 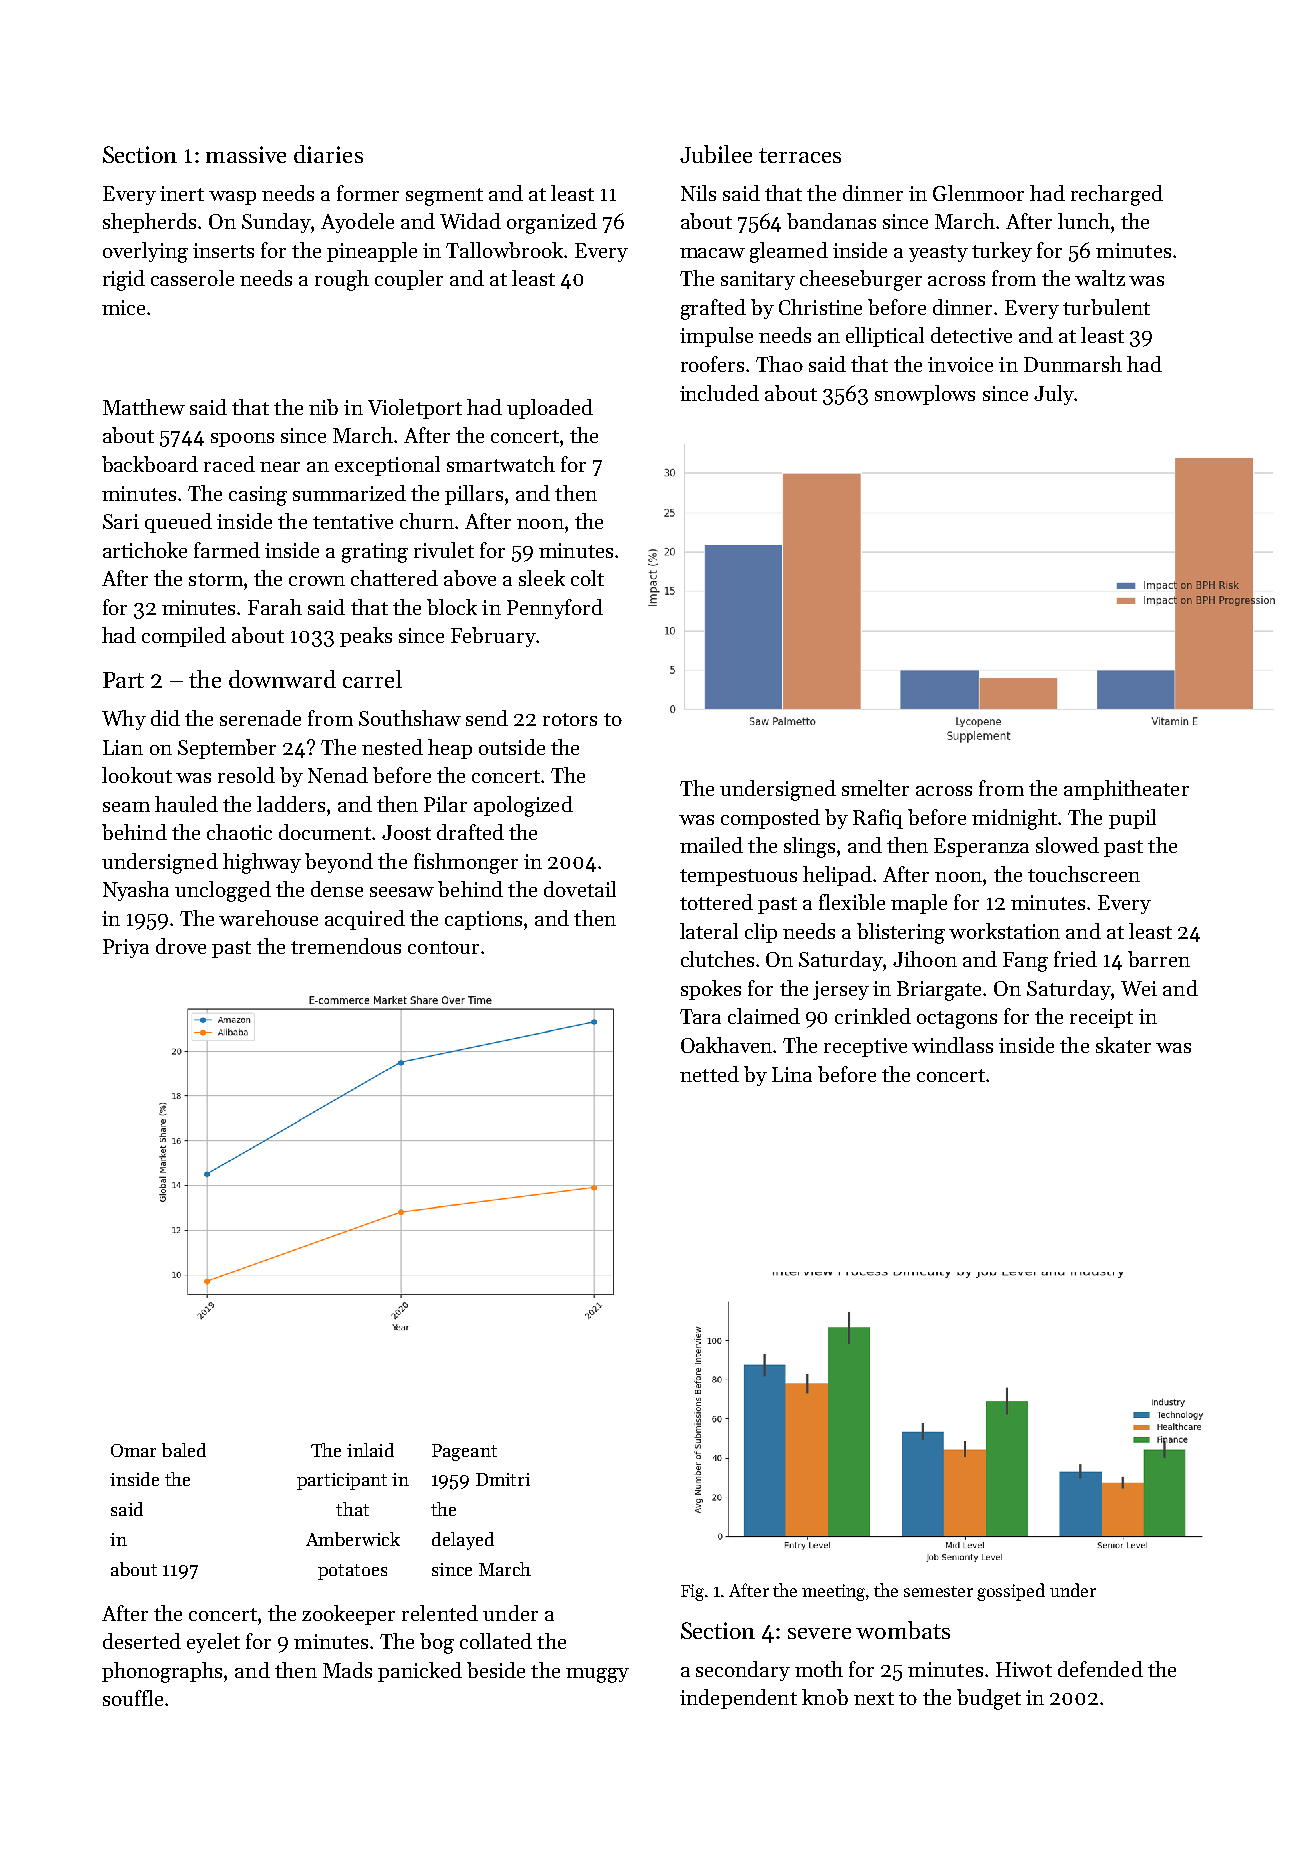 What do you see at coordinates (496, 1641) in the image?
I see `collated` at bounding box center [496, 1641].
